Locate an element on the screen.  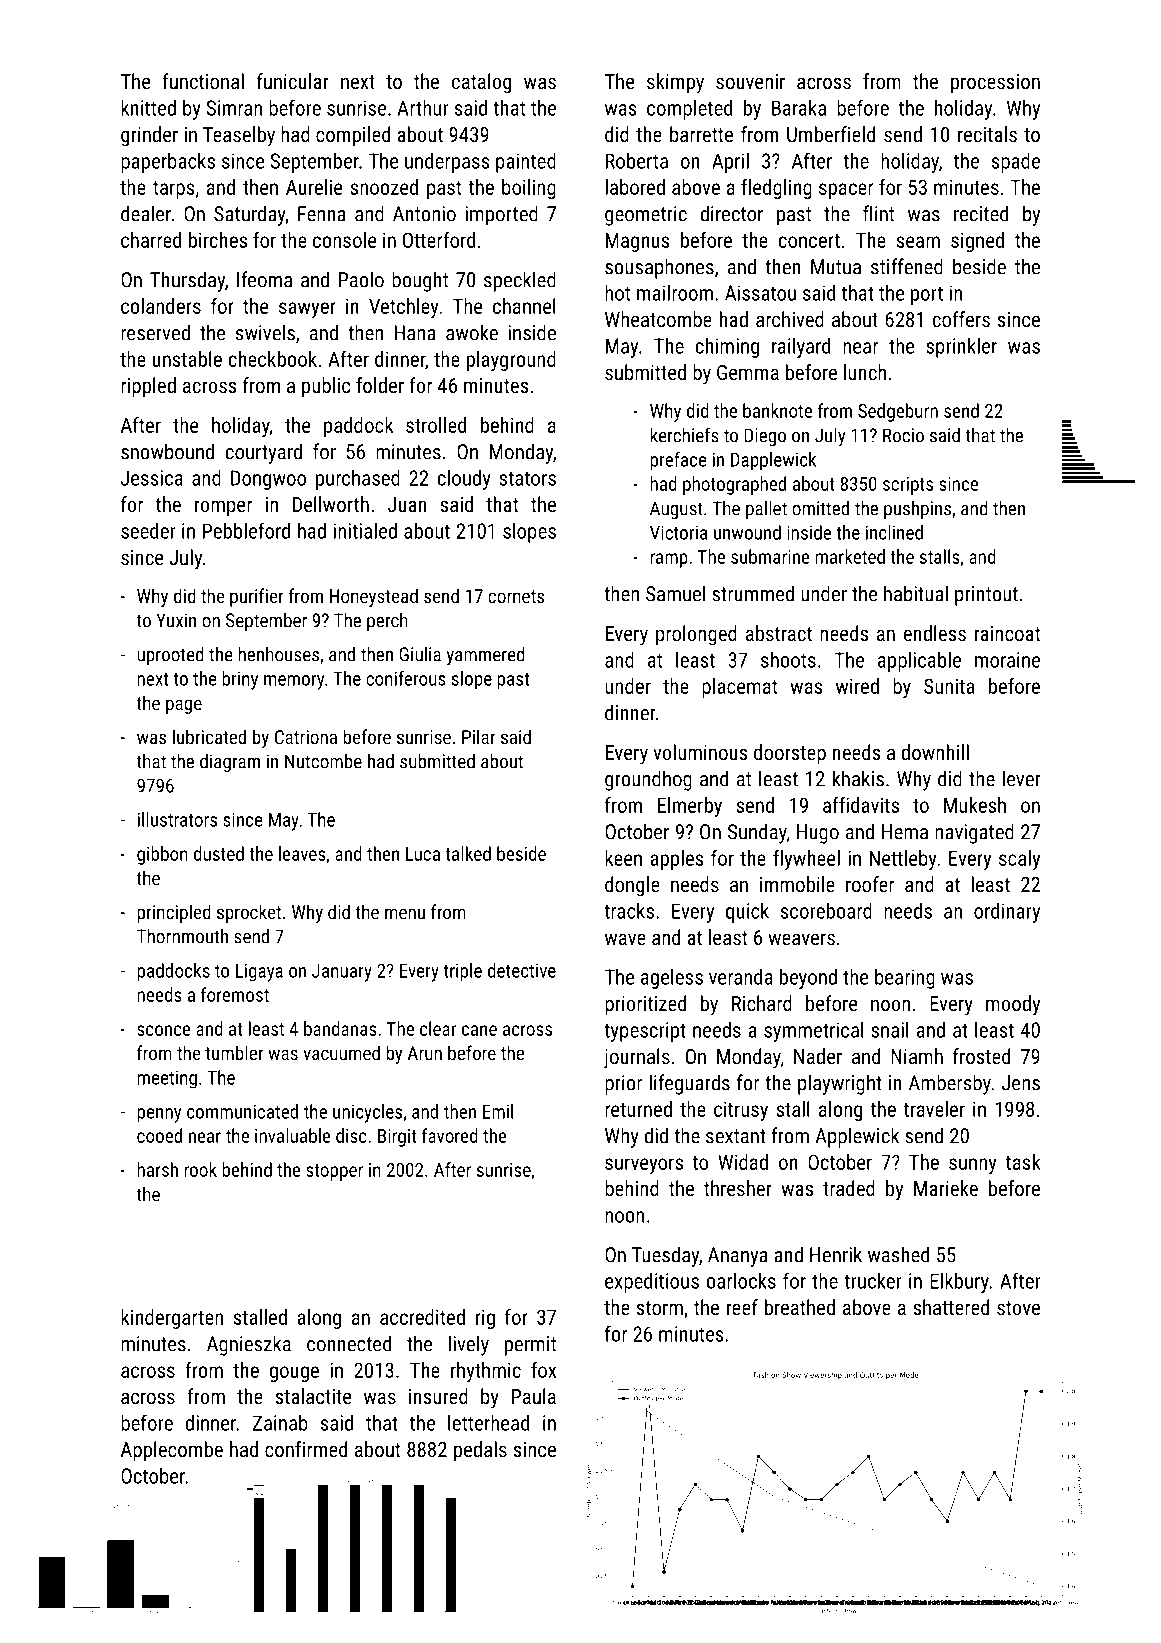
catalog is located at coordinates (481, 83).
